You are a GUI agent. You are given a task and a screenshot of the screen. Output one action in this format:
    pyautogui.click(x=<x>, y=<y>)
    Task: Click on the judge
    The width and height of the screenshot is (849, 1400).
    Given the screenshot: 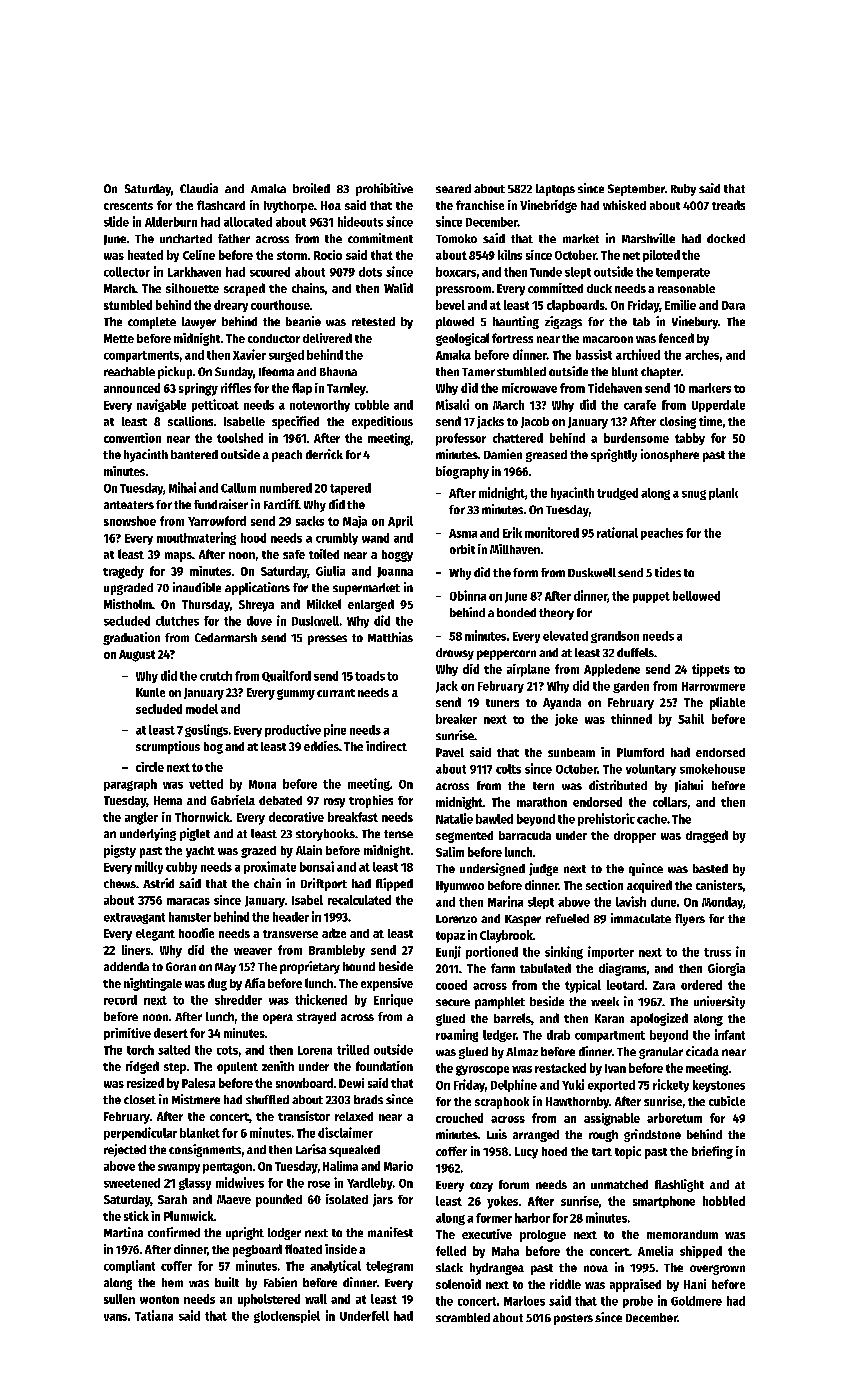 What is the action you would take?
    pyautogui.click(x=543, y=869)
